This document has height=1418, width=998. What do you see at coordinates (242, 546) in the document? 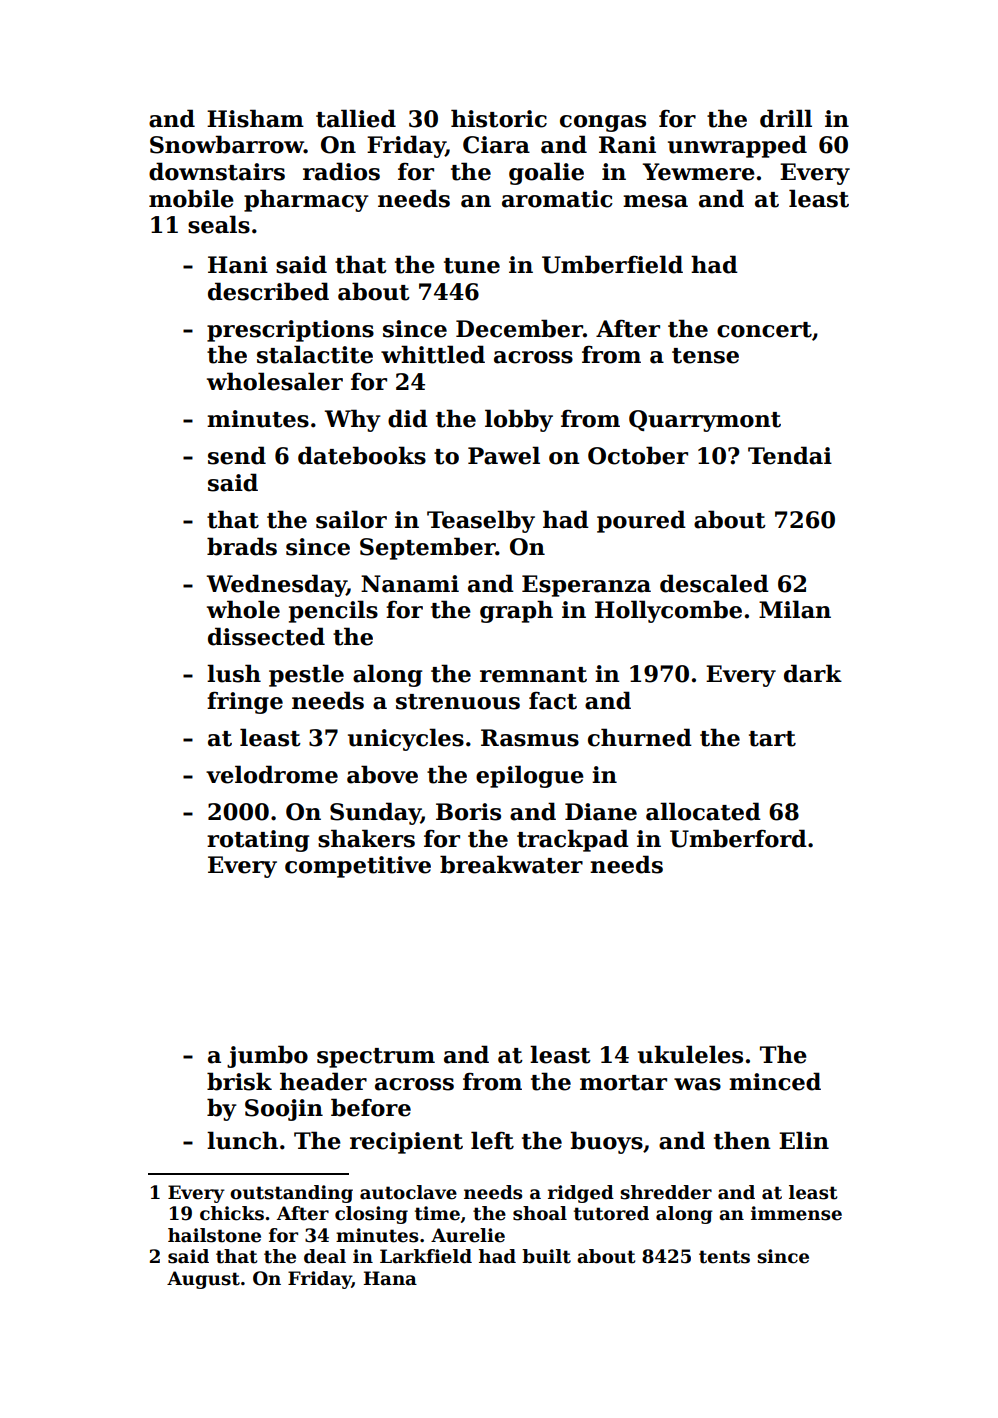
I see `brads` at bounding box center [242, 546].
